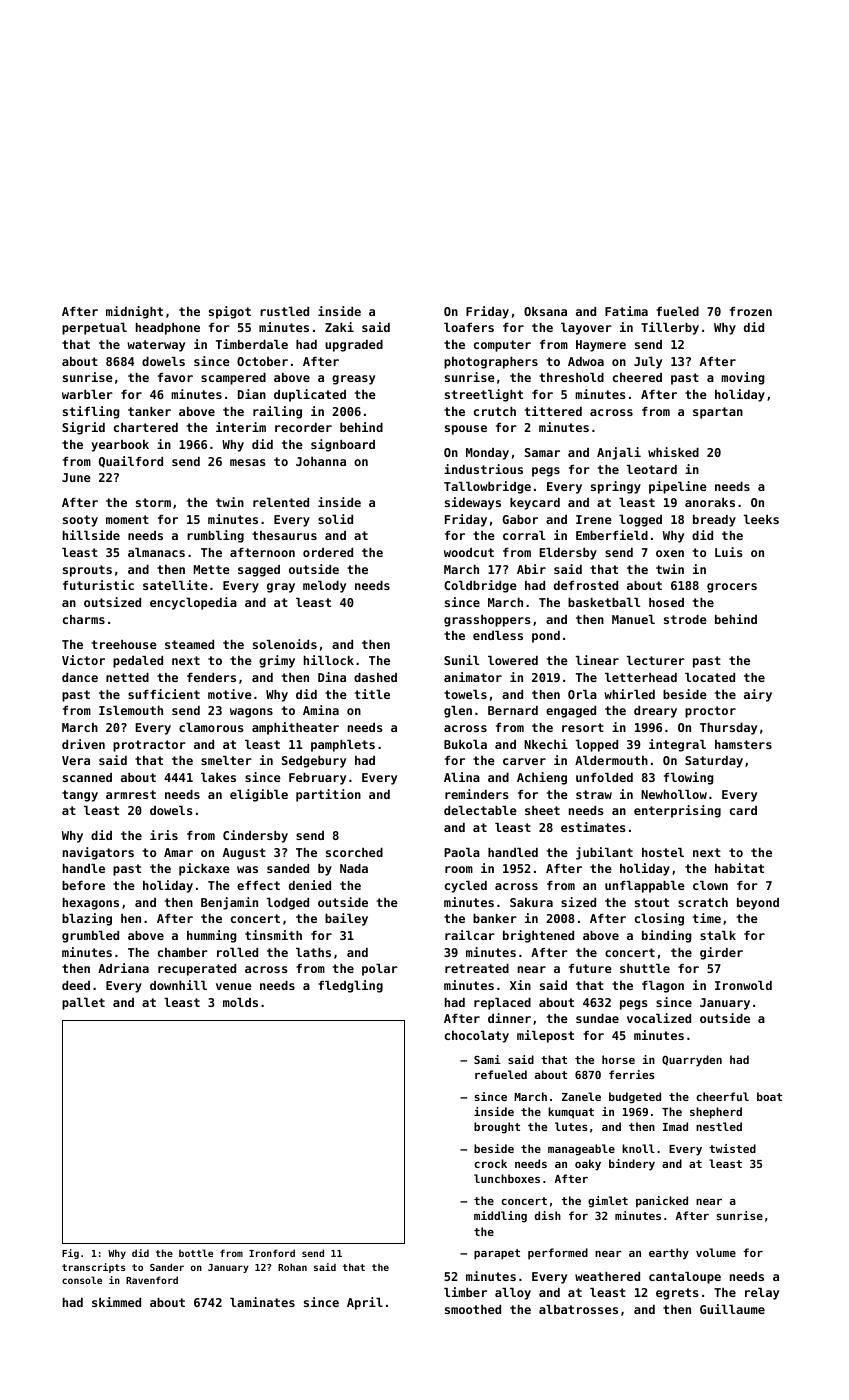 The image size is (849, 1400). Describe the element at coordinates (123, 968) in the image. I see `Adriana` at that location.
